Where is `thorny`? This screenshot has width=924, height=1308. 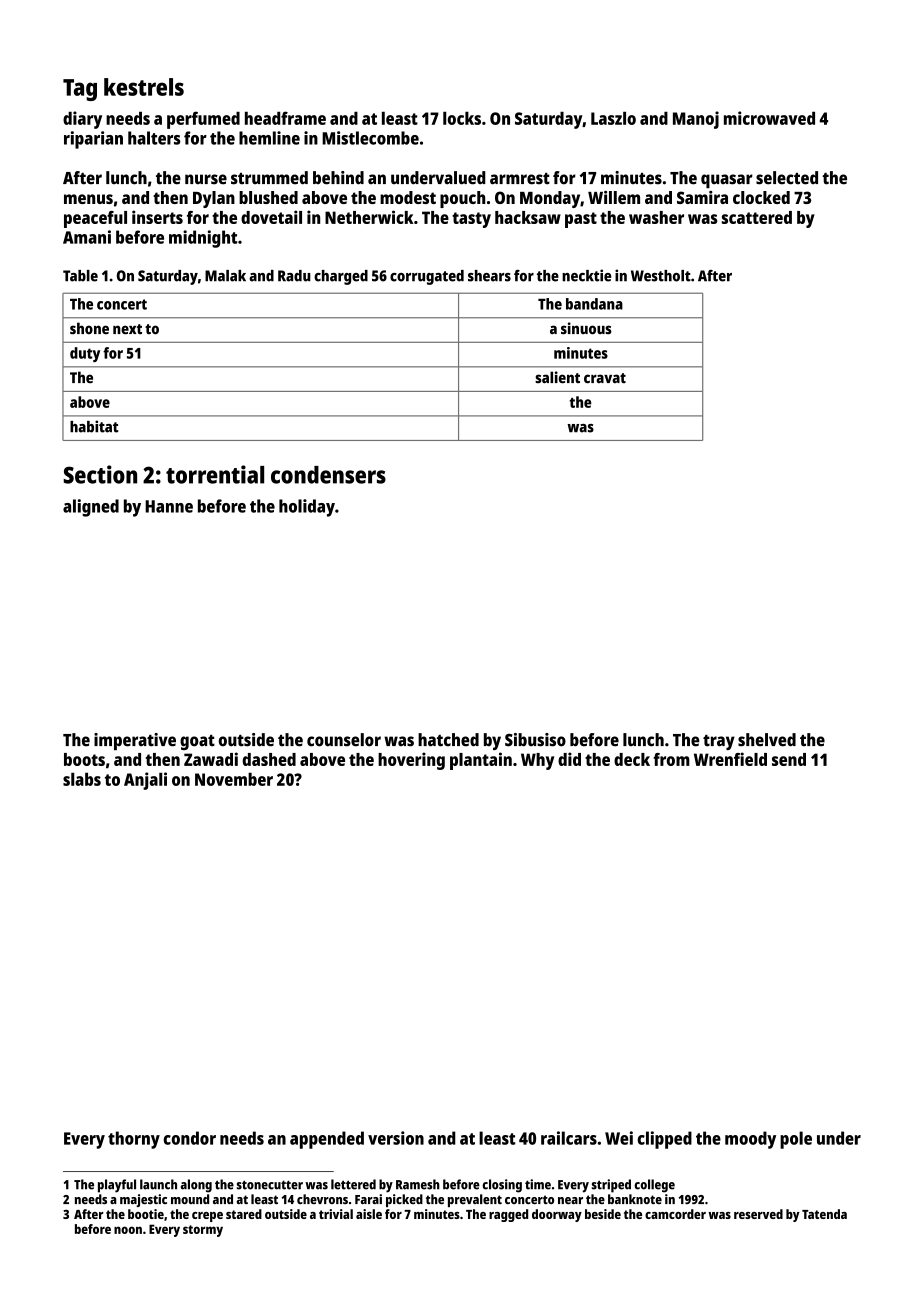 thorny is located at coordinates (134, 1140).
